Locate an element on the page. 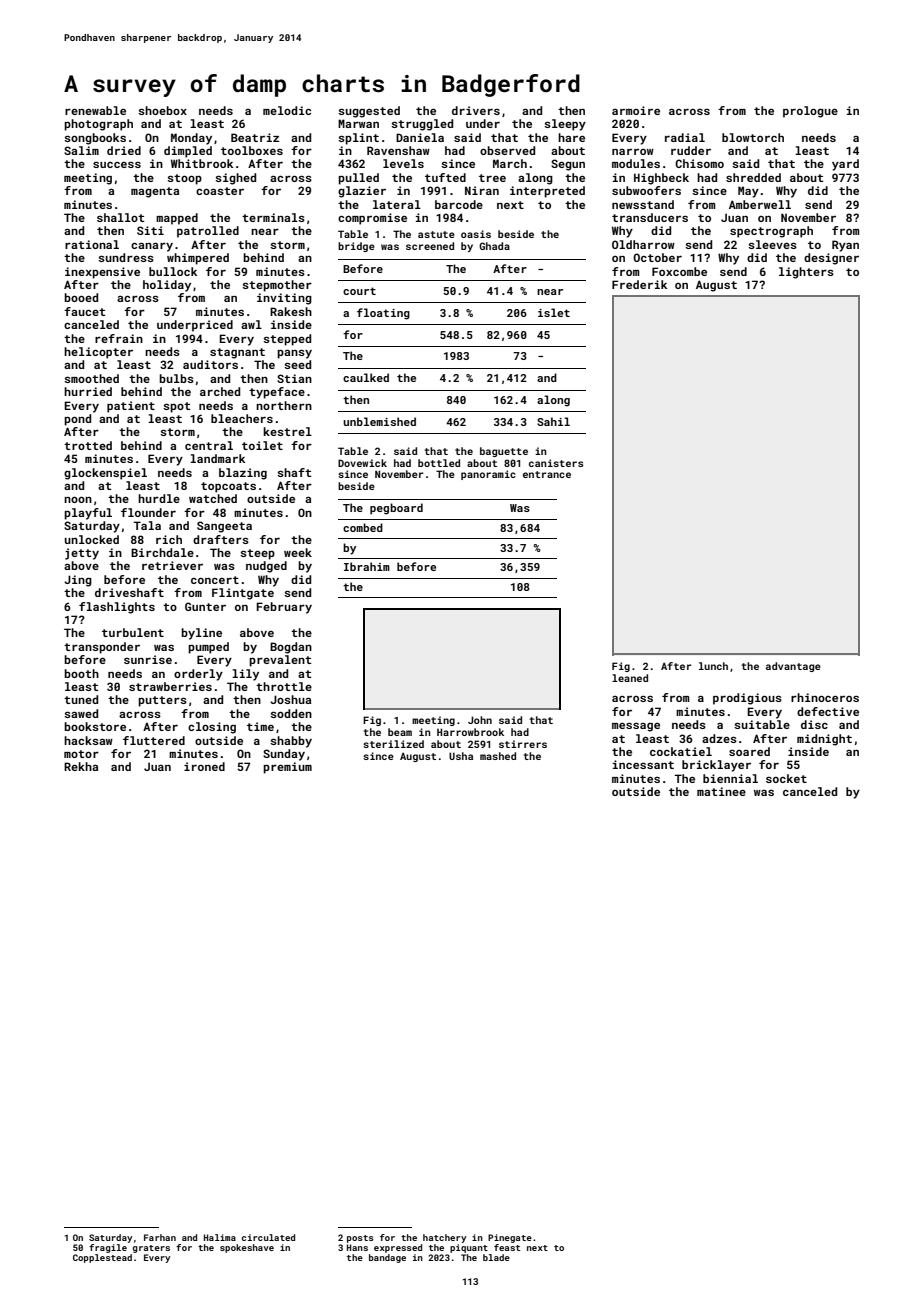 The width and height of the image is (924, 1308). kestrel is located at coordinates (287, 431).
